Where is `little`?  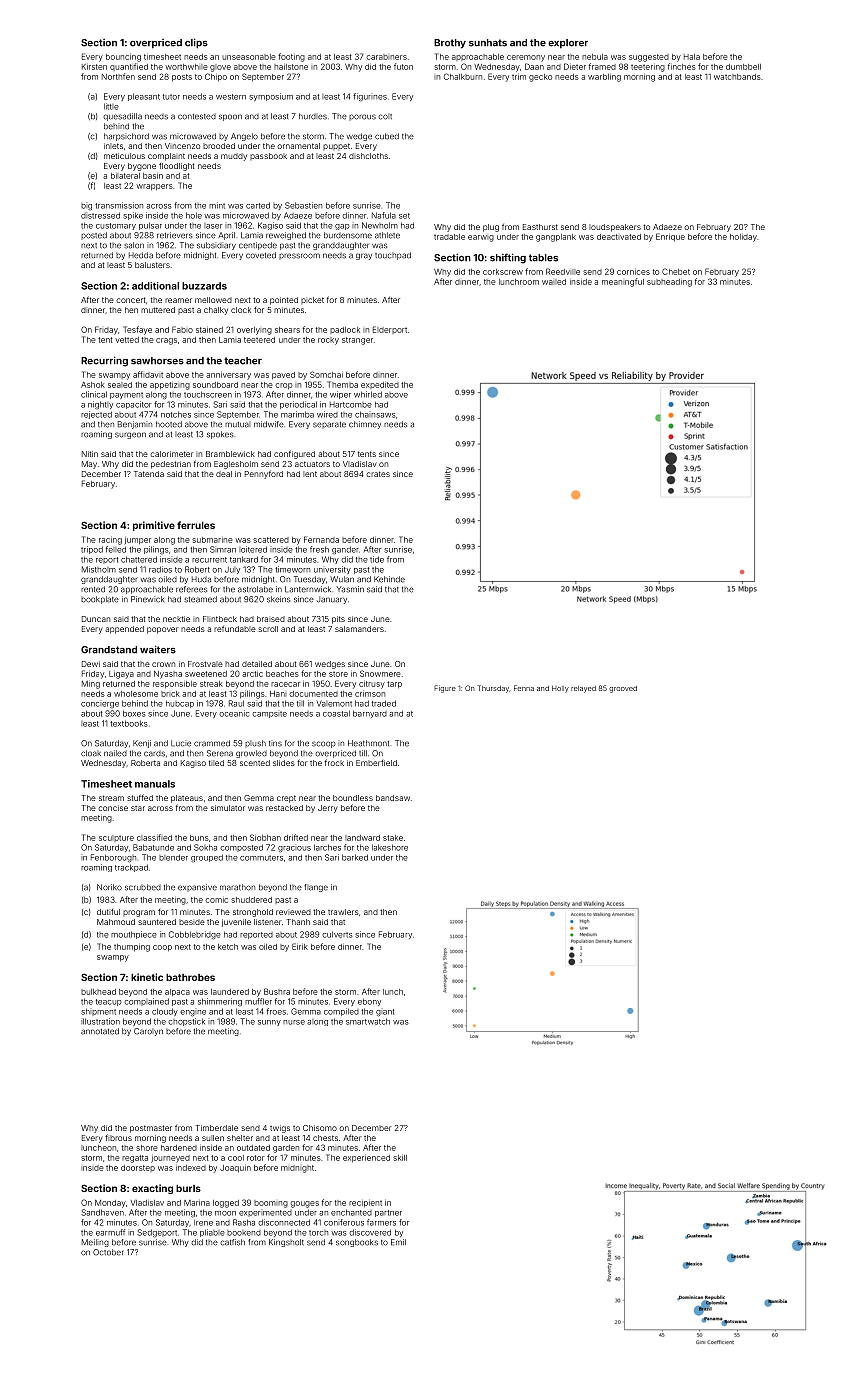 little is located at coordinates (111, 106).
